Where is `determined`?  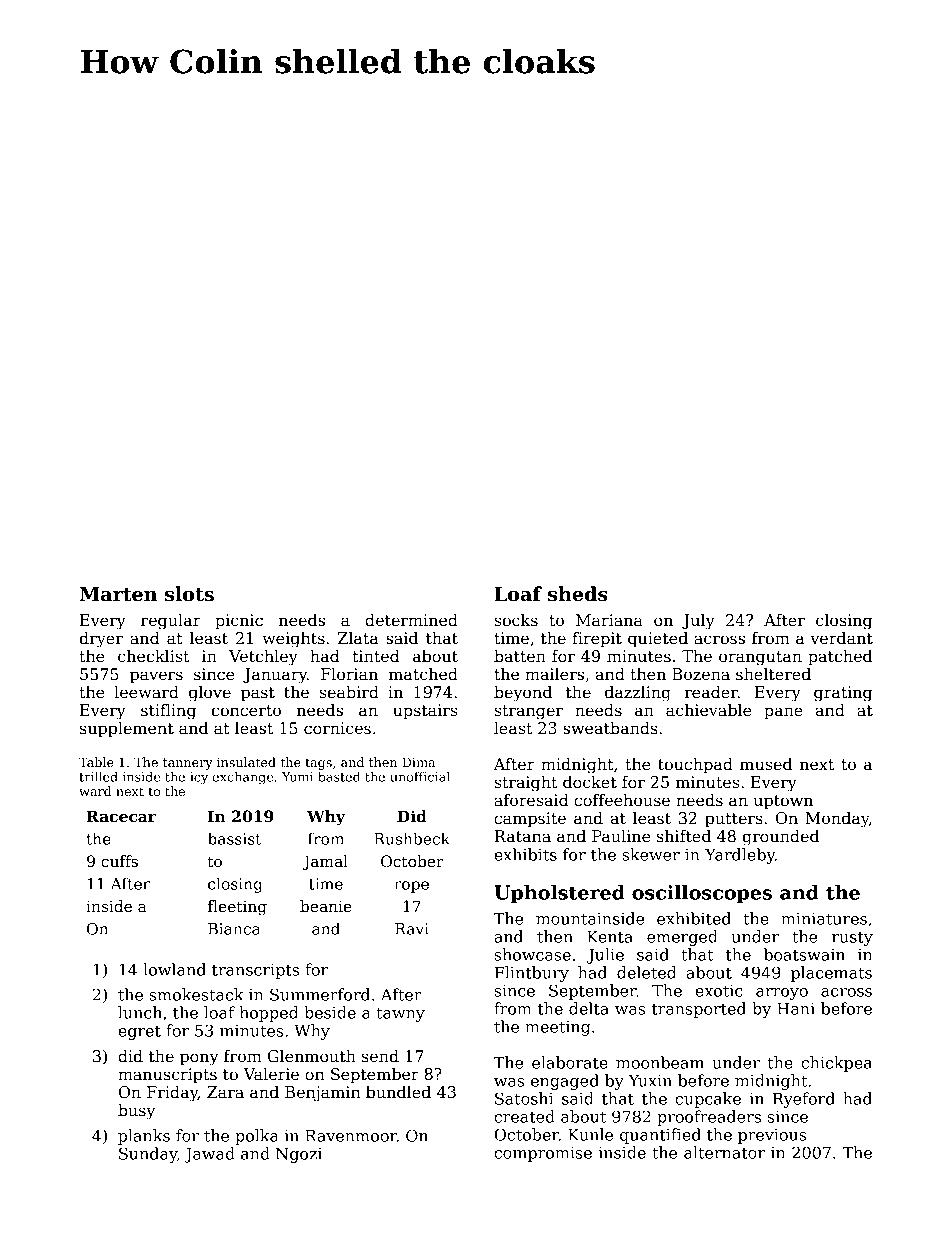 determined is located at coordinates (411, 620).
